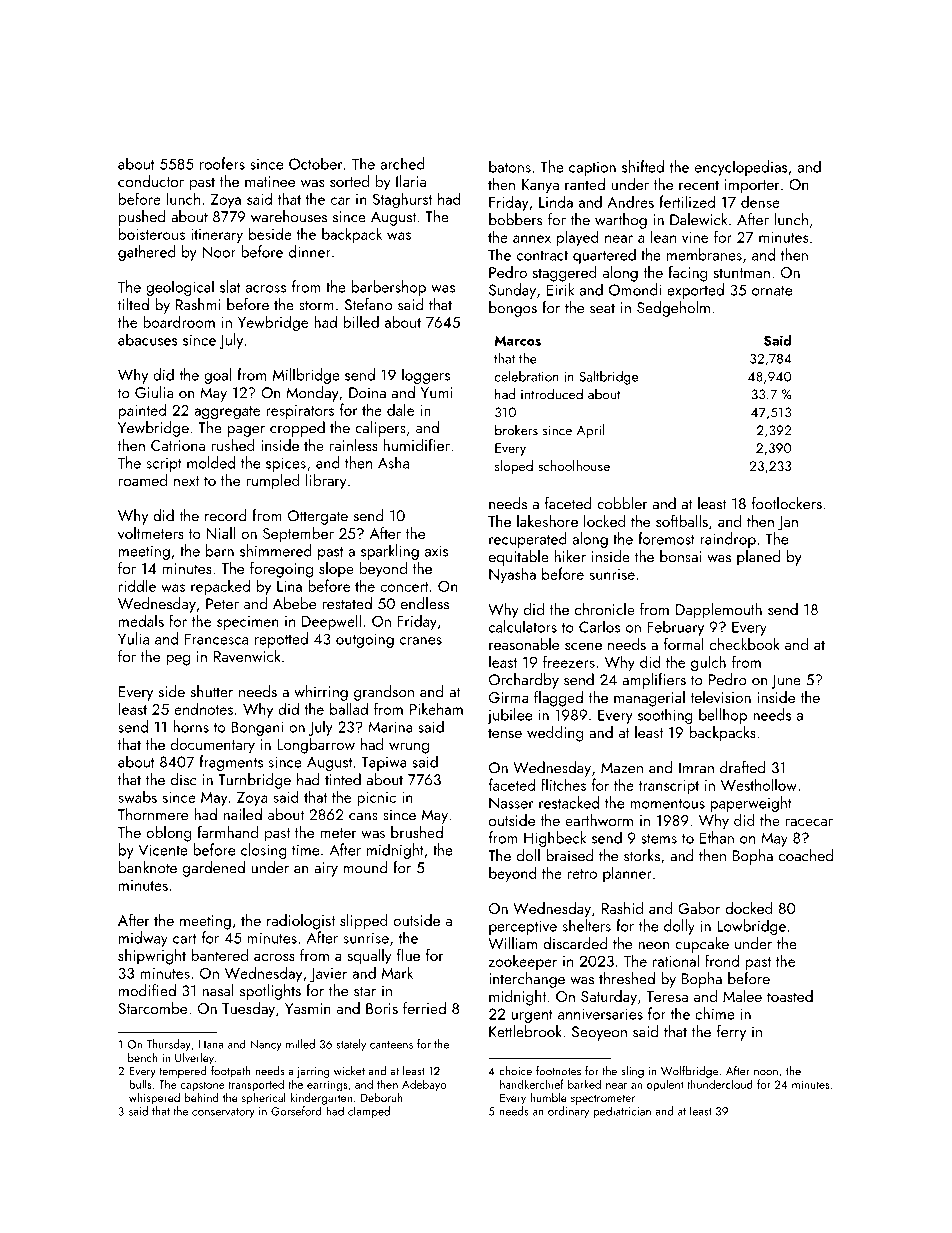  Describe the element at coordinates (416, 444) in the page. I see `humidifier` at that location.
